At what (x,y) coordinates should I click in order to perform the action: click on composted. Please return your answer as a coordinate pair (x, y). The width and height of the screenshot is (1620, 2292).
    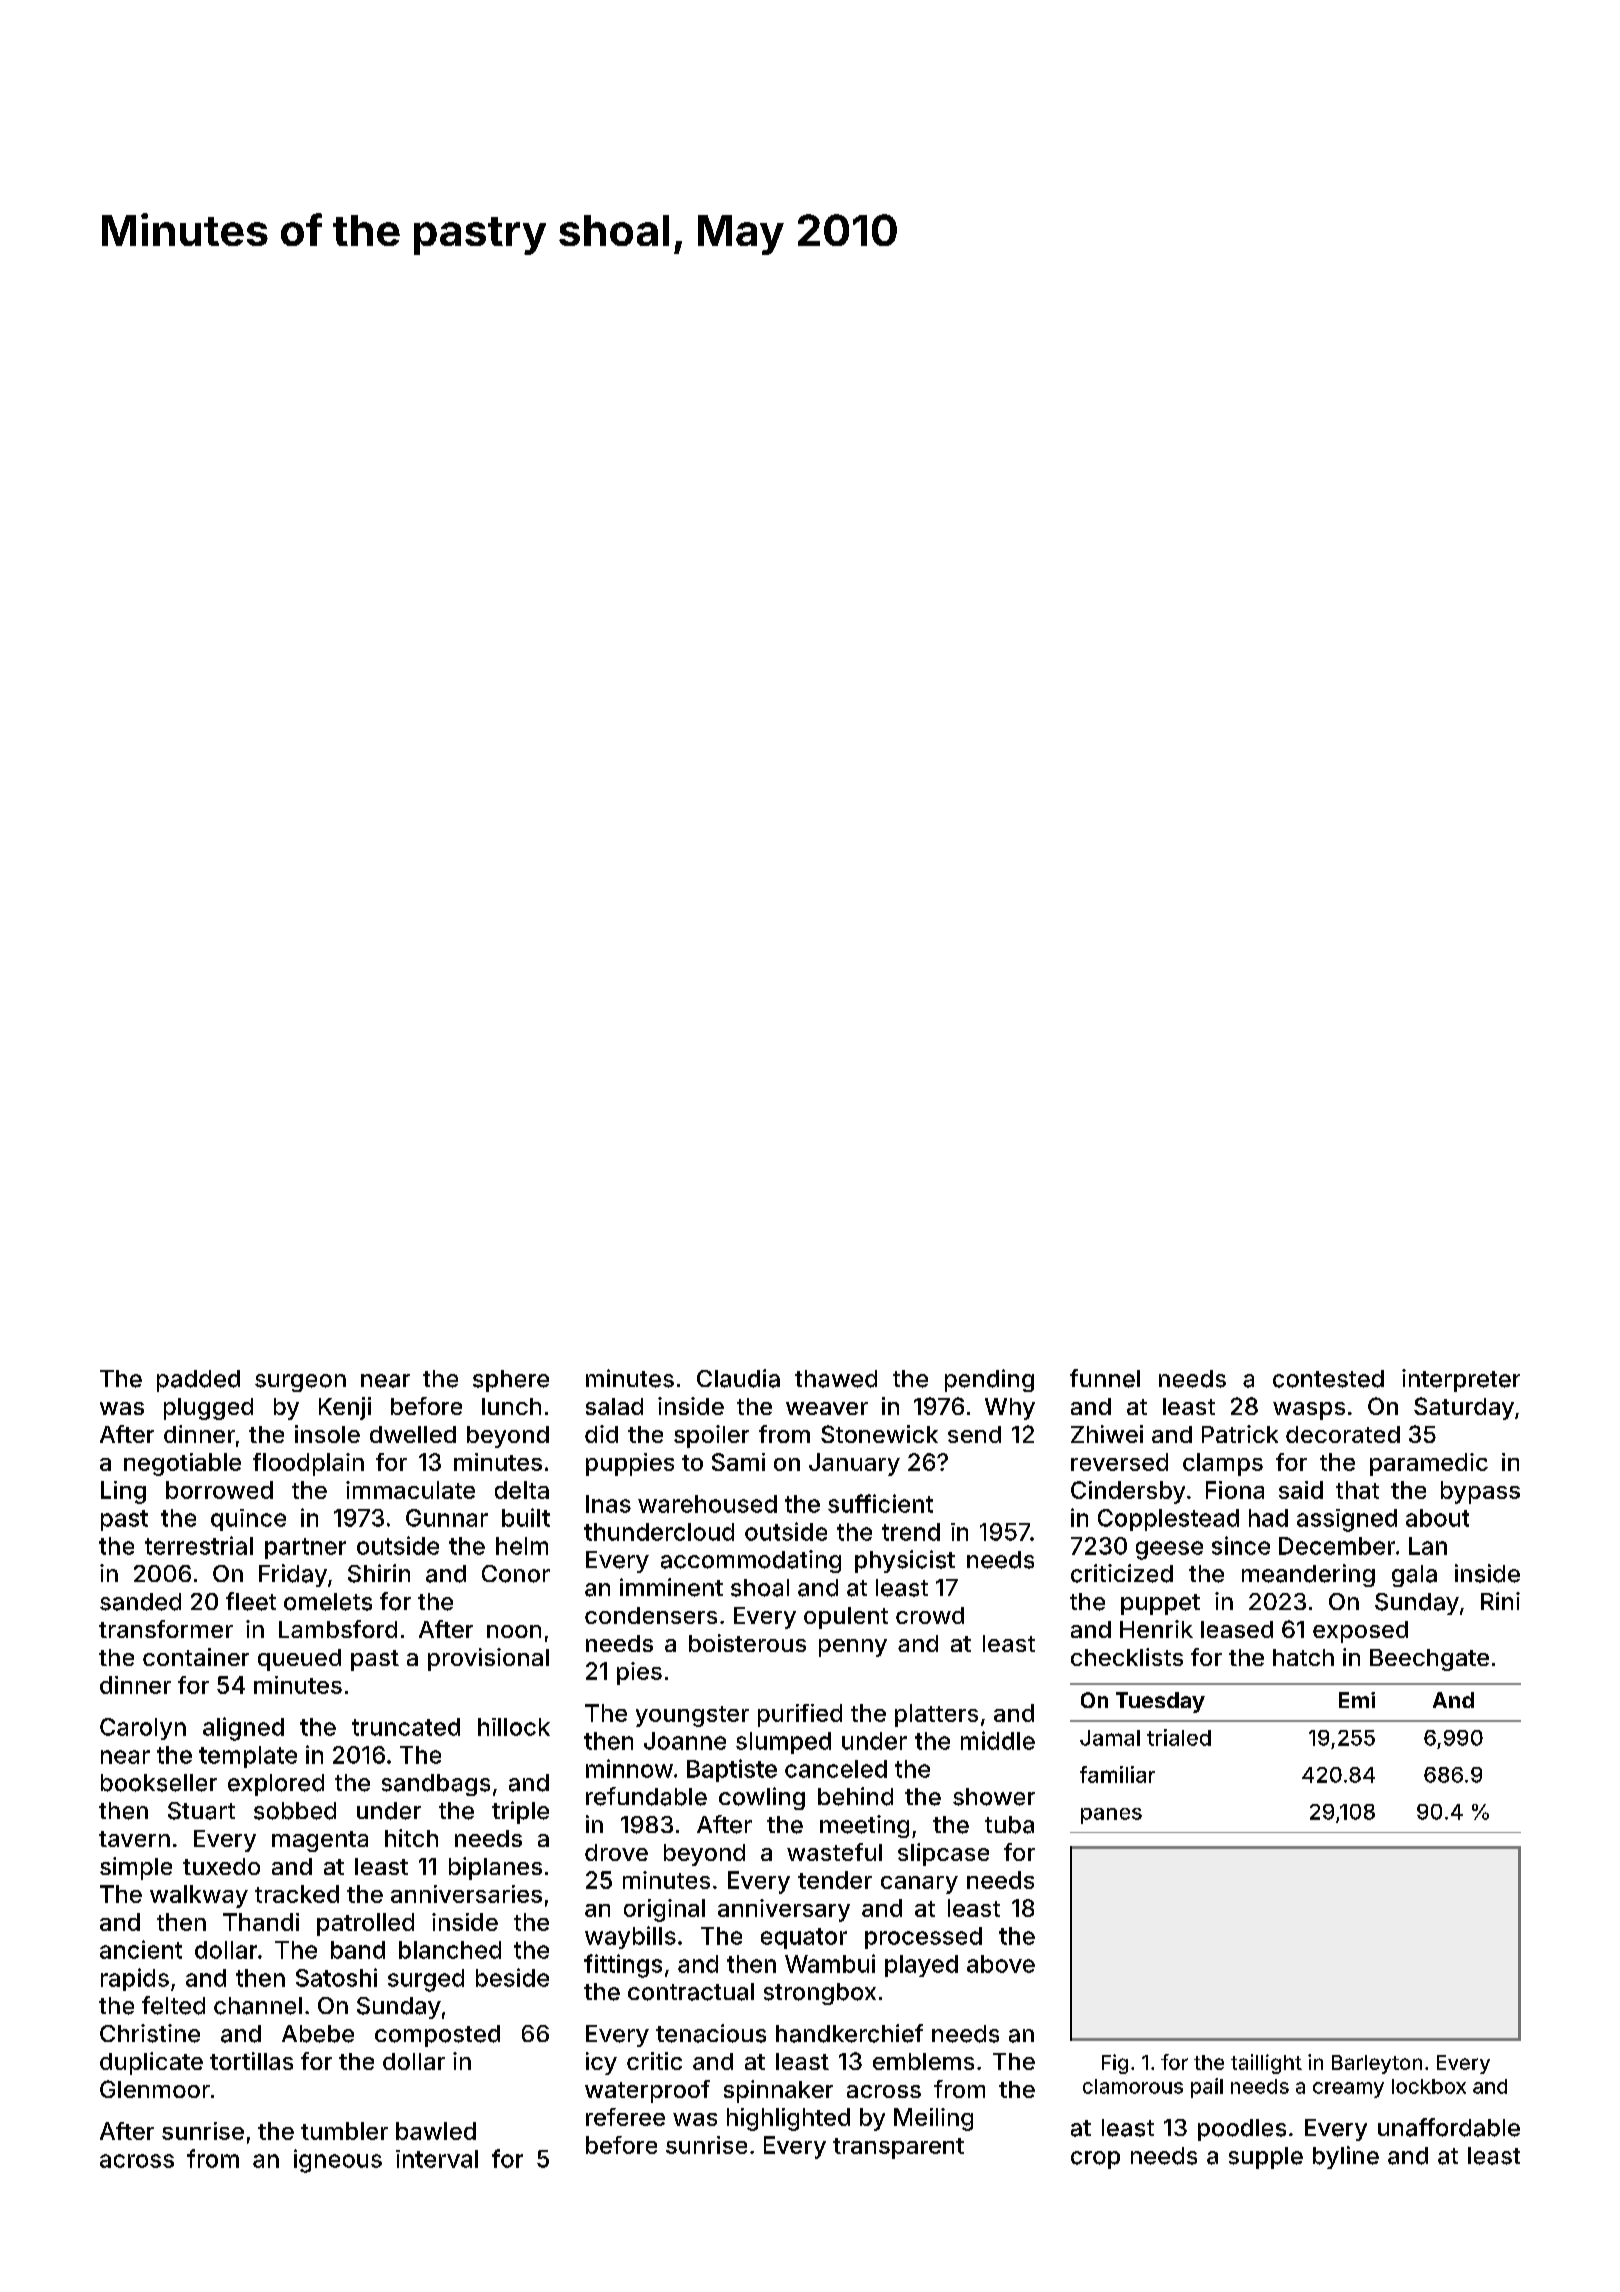
    Looking at the image, I should click on (437, 2036).
